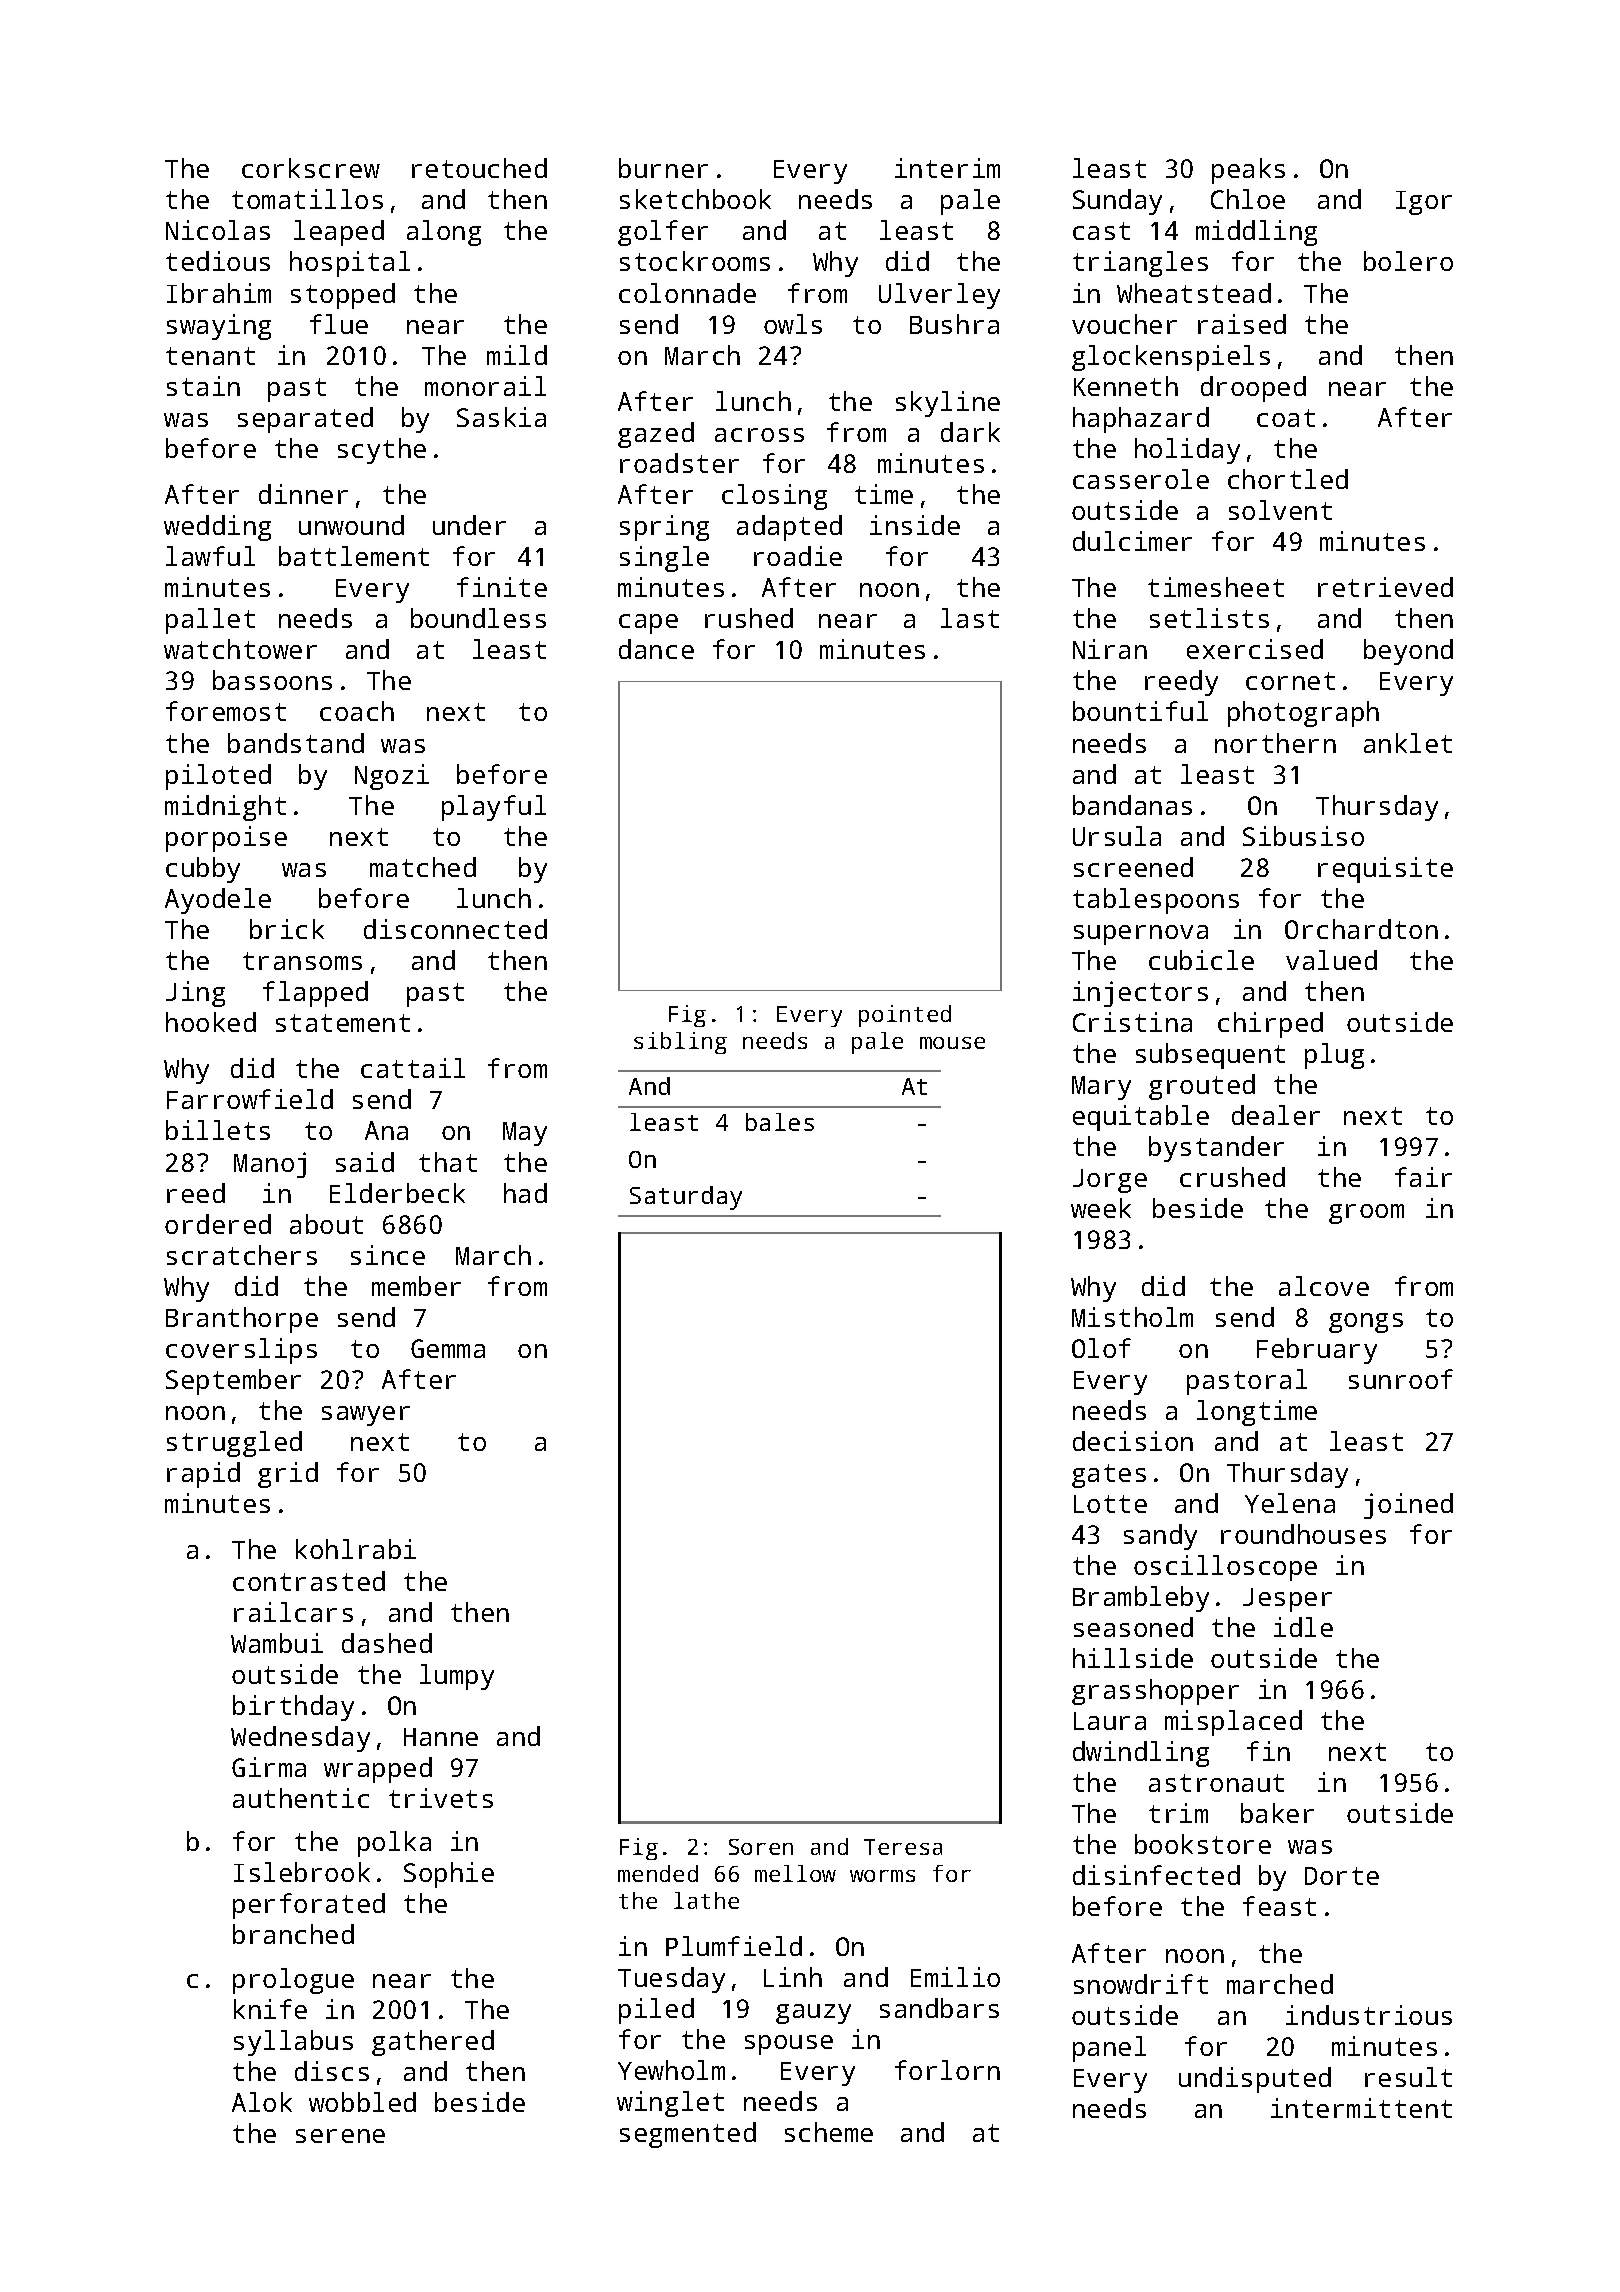 The width and height of the image is (1620, 2292). What do you see at coordinates (387, 1643) in the image?
I see `dashed` at bounding box center [387, 1643].
